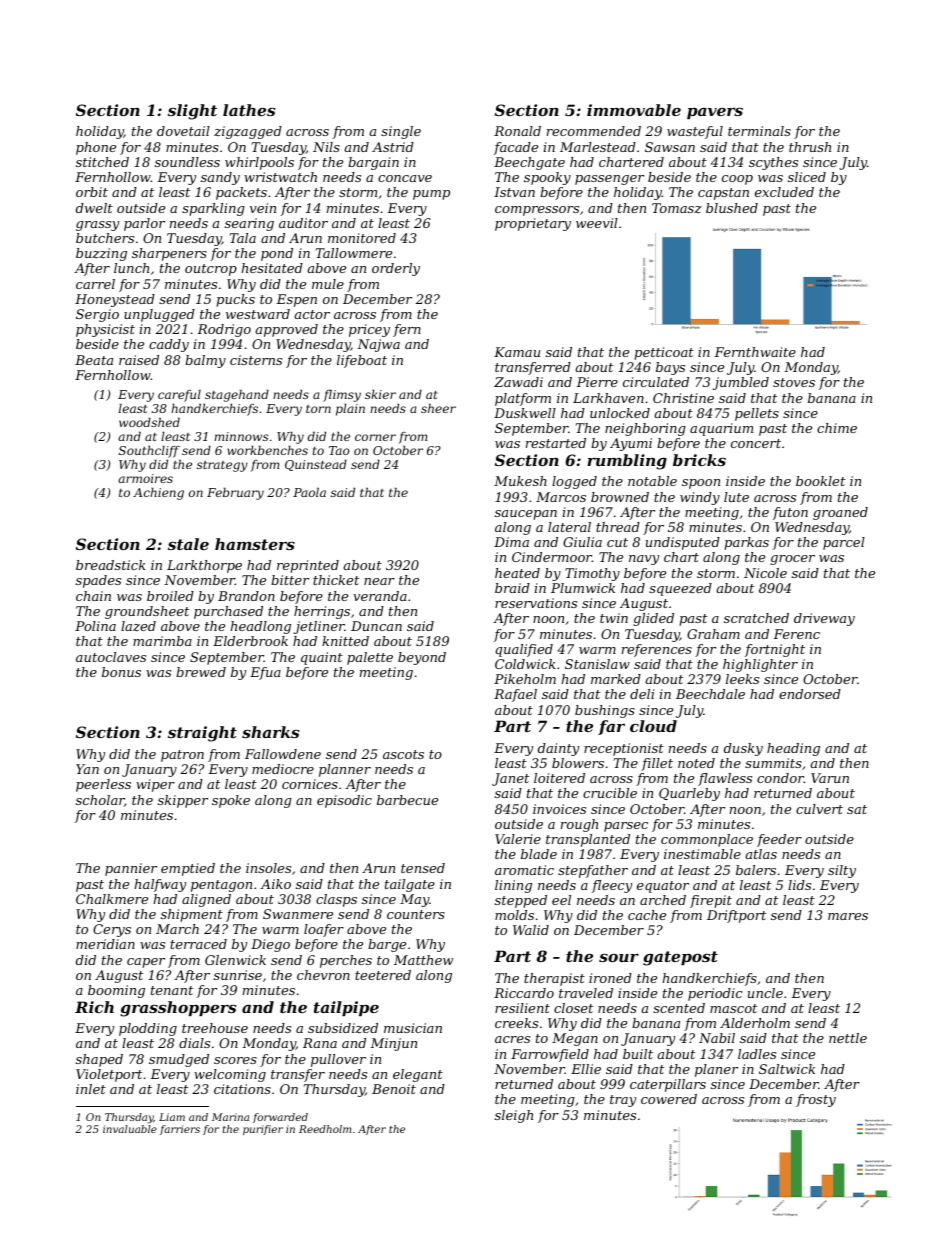 The height and width of the screenshot is (1233, 952). Describe the element at coordinates (180, 1130) in the screenshot. I see `farriers` at that location.
